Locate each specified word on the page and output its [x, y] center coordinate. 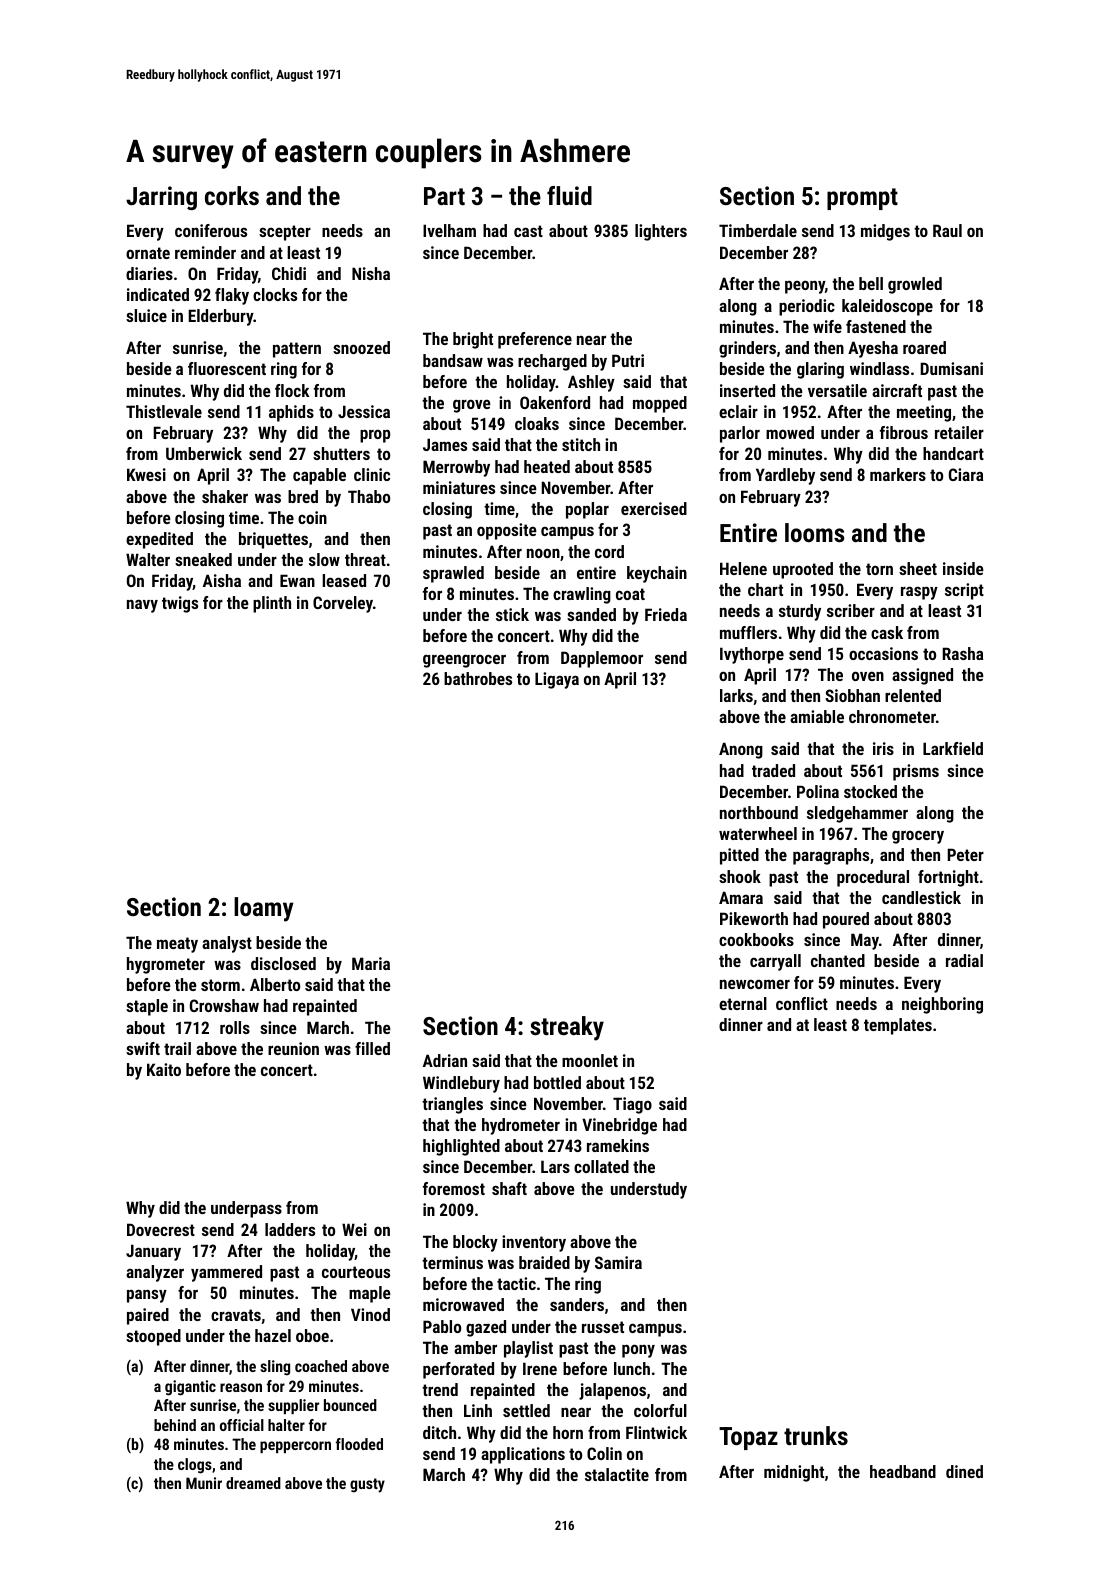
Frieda [666, 614]
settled [526, 1410]
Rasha [962, 653]
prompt [862, 199]
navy [142, 606]
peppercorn [295, 1447]
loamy [264, 909]
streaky [567, 1028]
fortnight [948, 878]
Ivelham [449, 230]
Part [444, 196]
